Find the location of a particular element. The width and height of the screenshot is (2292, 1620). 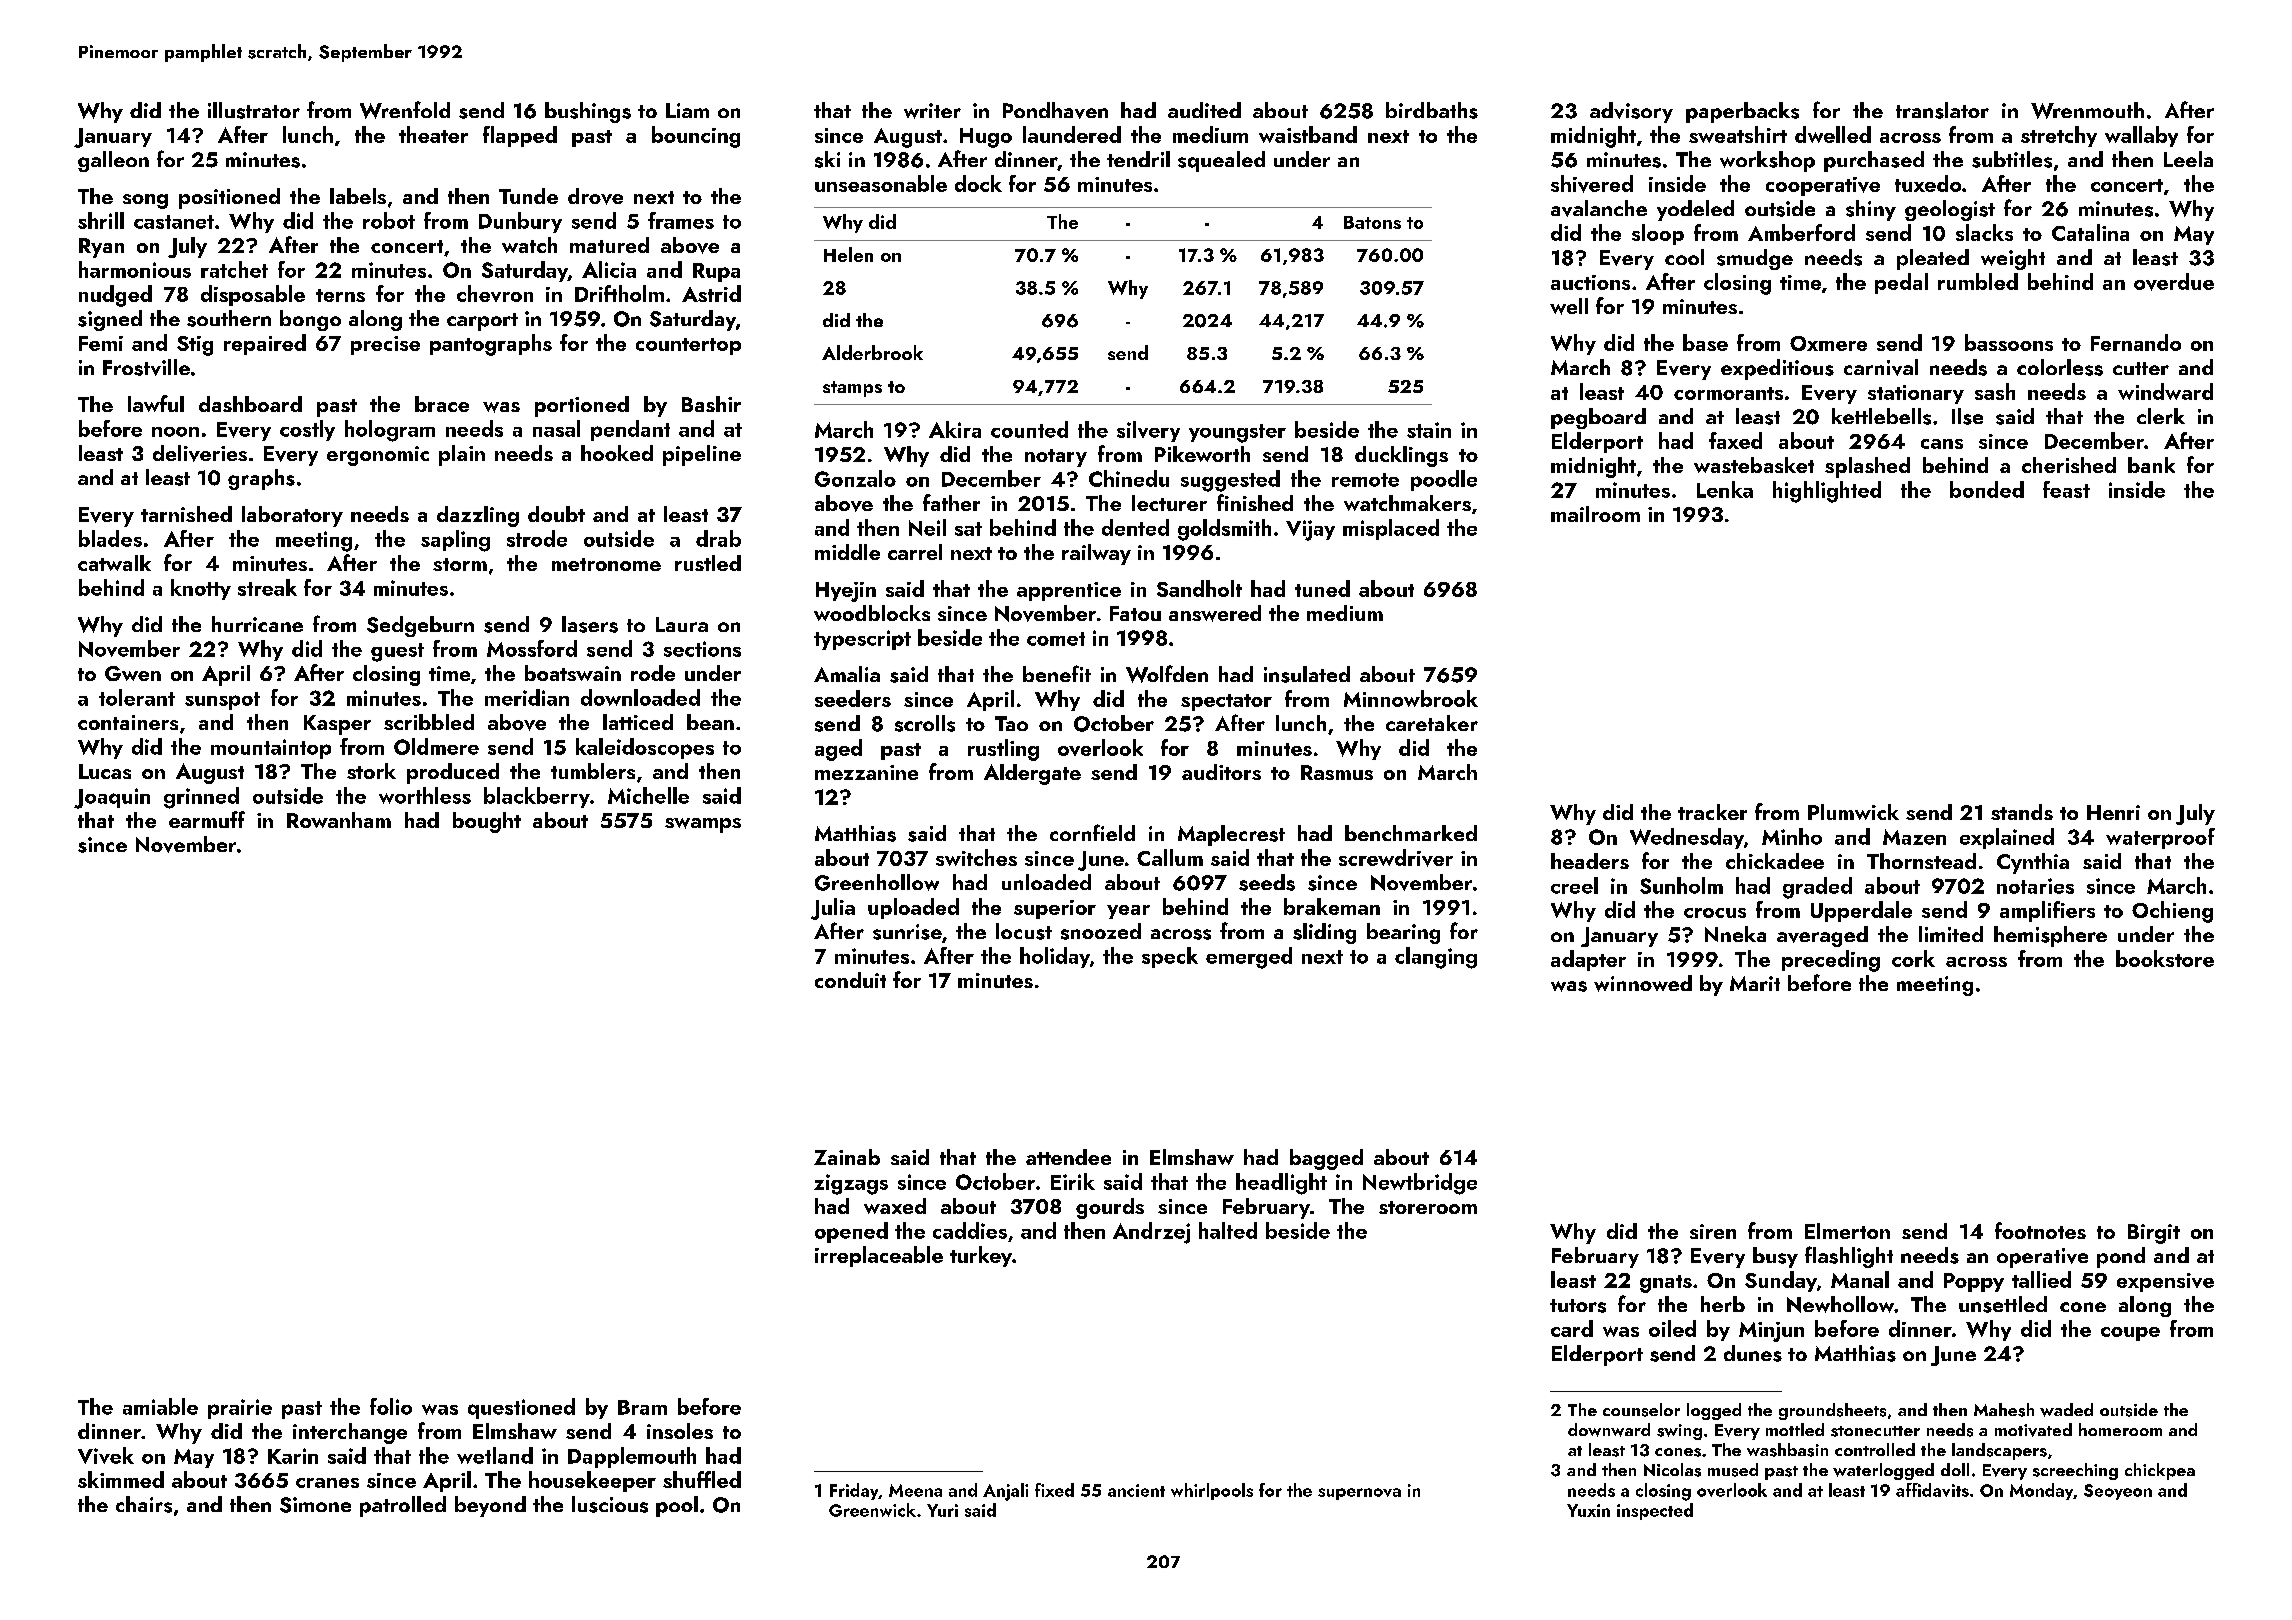

waistband is located at coordinates (1308, 134).
